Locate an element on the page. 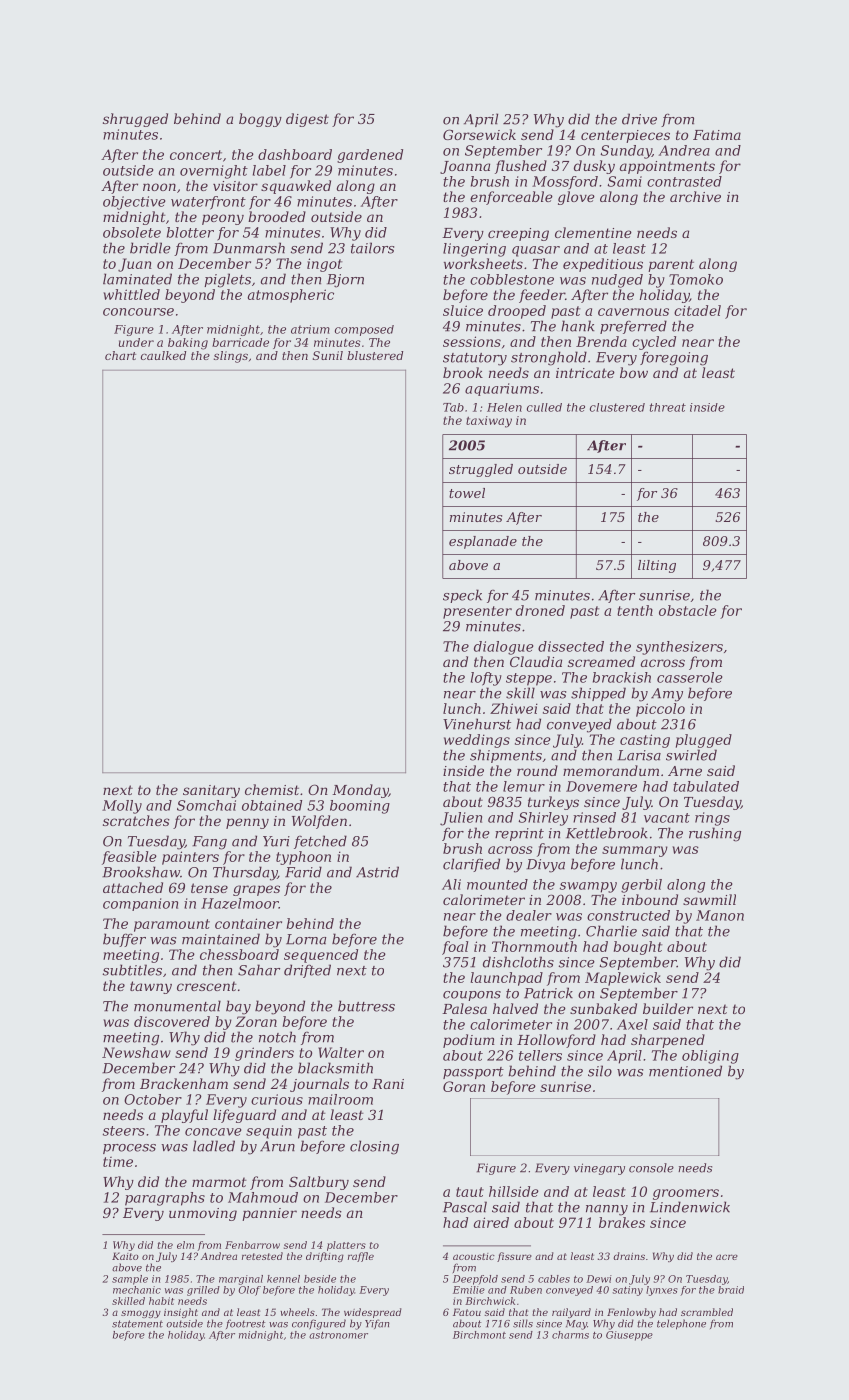 The image size is (849, 1400). painters is located at coordinates (190, 858).
